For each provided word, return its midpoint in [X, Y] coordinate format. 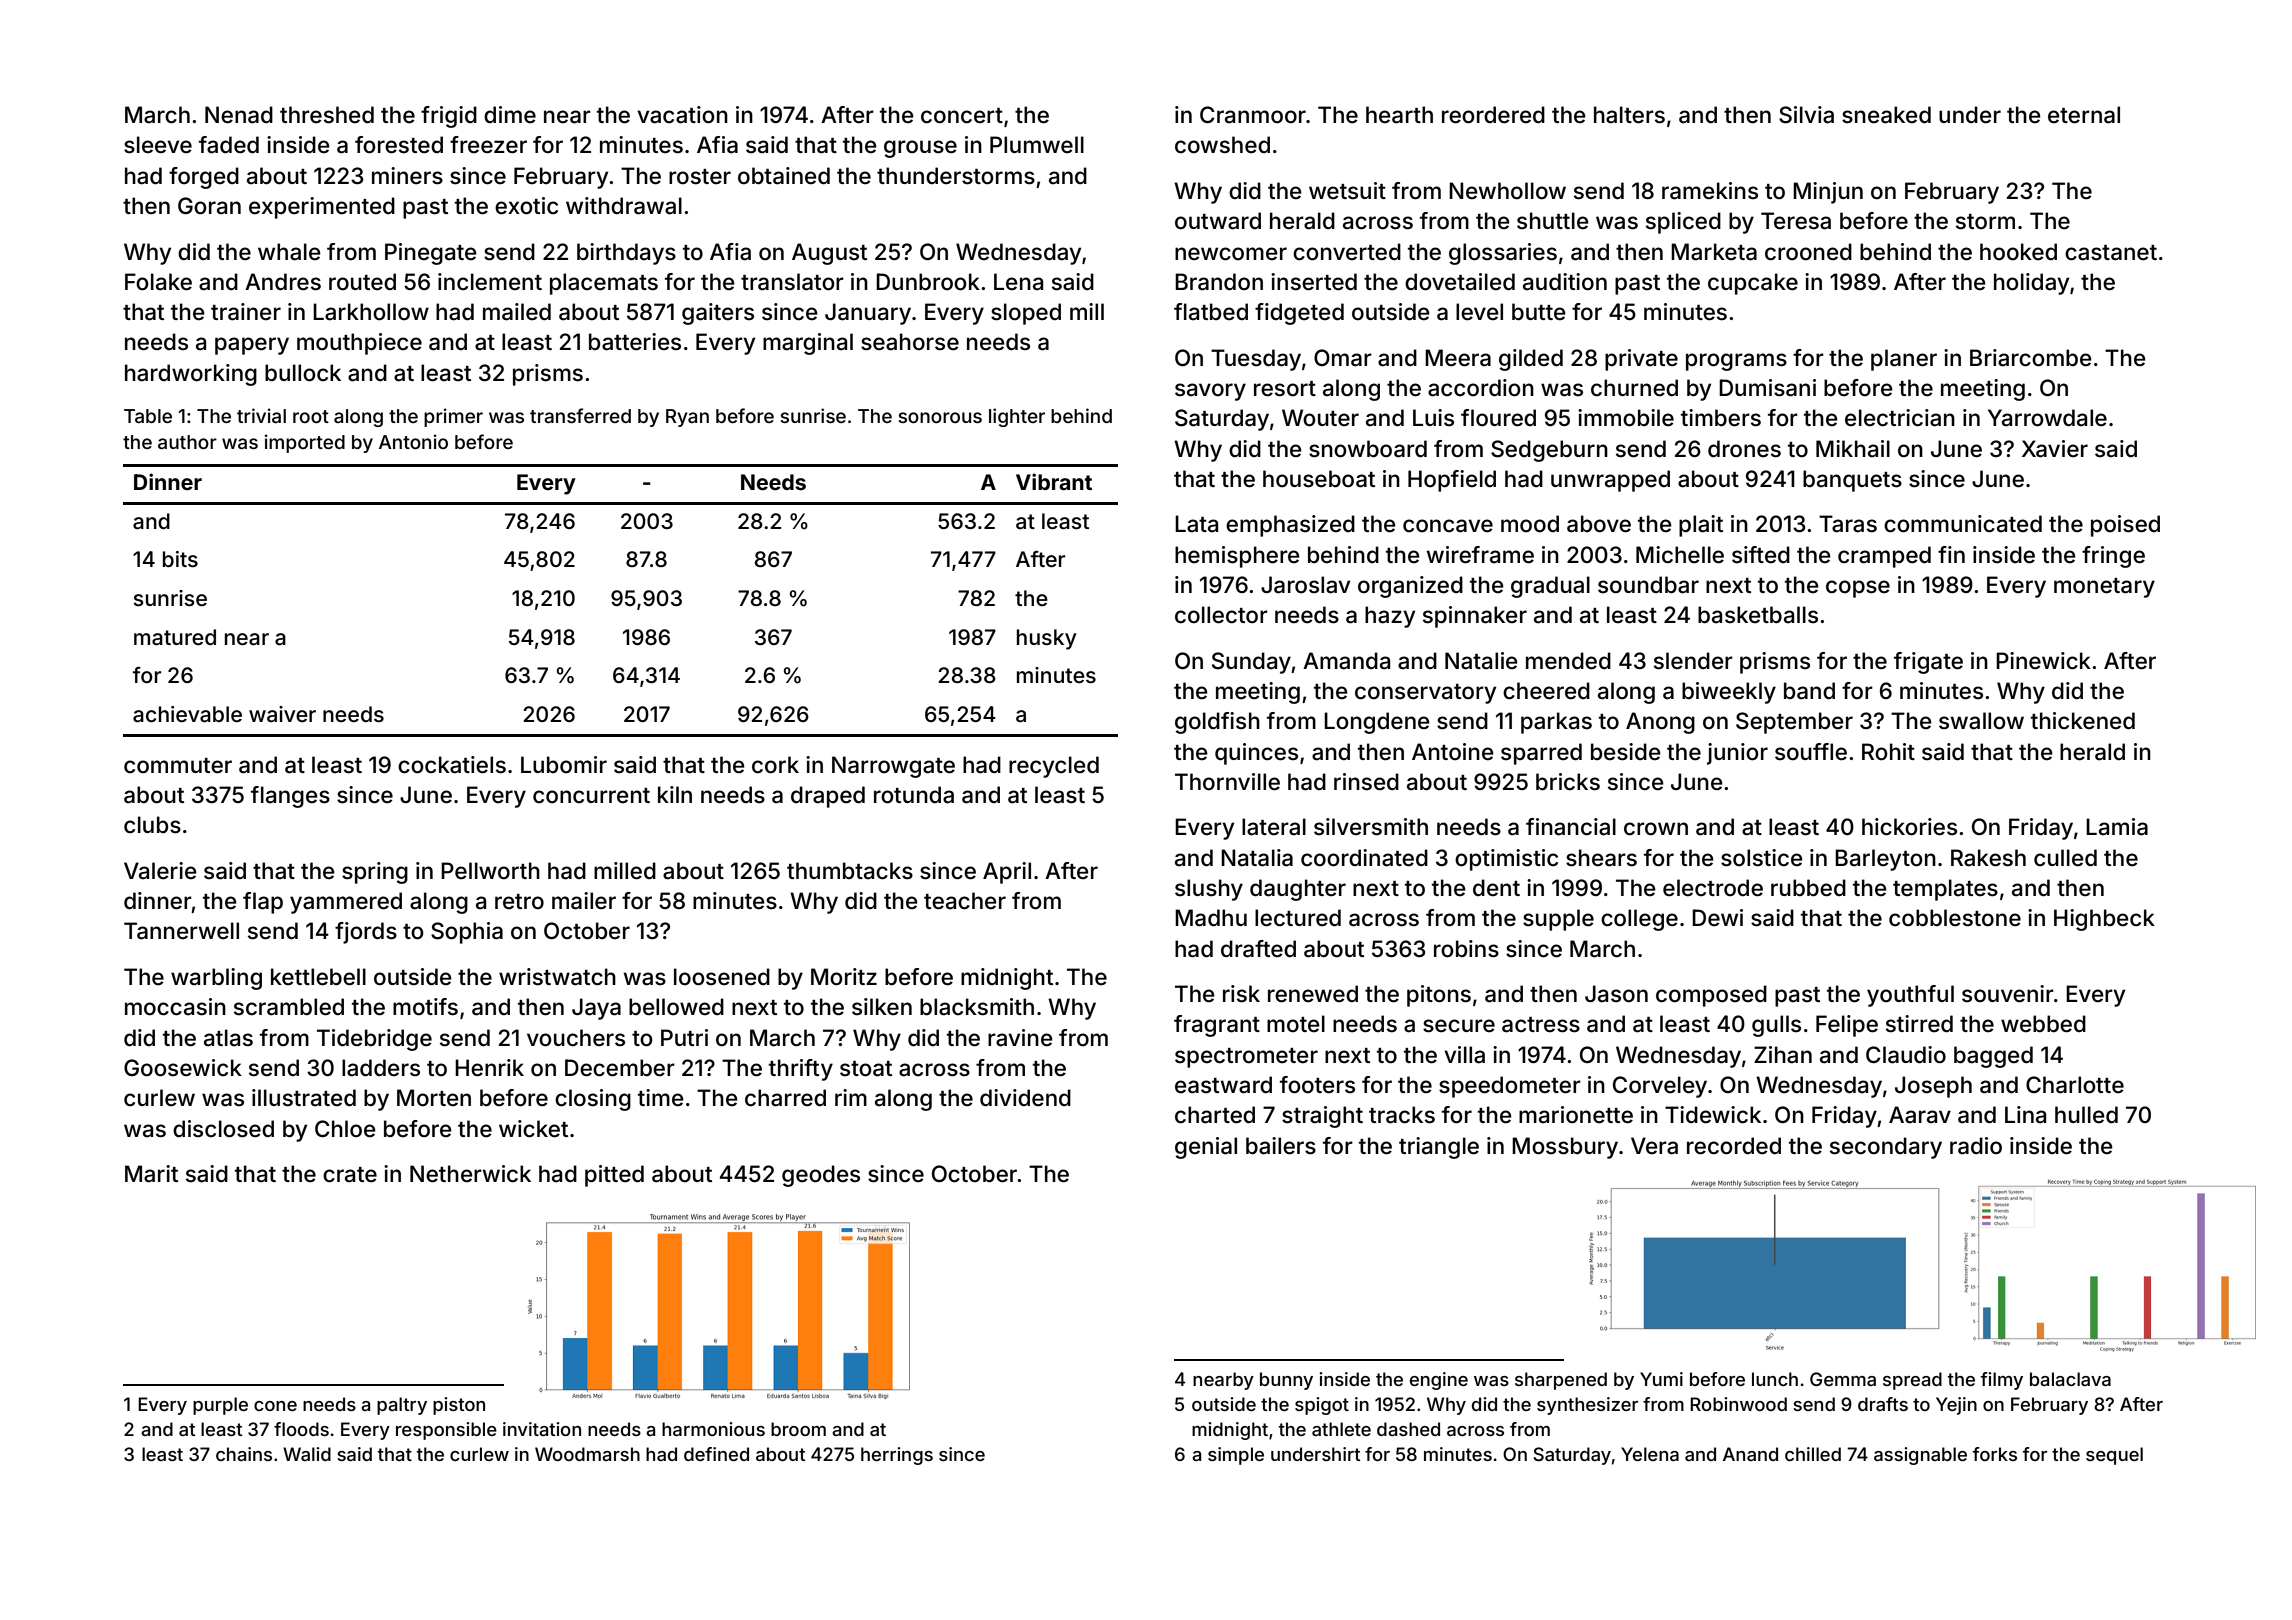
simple [1236, 1456]
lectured [1298, 918]
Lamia [2117, 827]
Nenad [239, 115]
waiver [282, 714]
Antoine [1453, 752]
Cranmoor [1253, 115]
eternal [2084, 115]
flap [263, 903]
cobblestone [1955, 918]
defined [716, 1454]
